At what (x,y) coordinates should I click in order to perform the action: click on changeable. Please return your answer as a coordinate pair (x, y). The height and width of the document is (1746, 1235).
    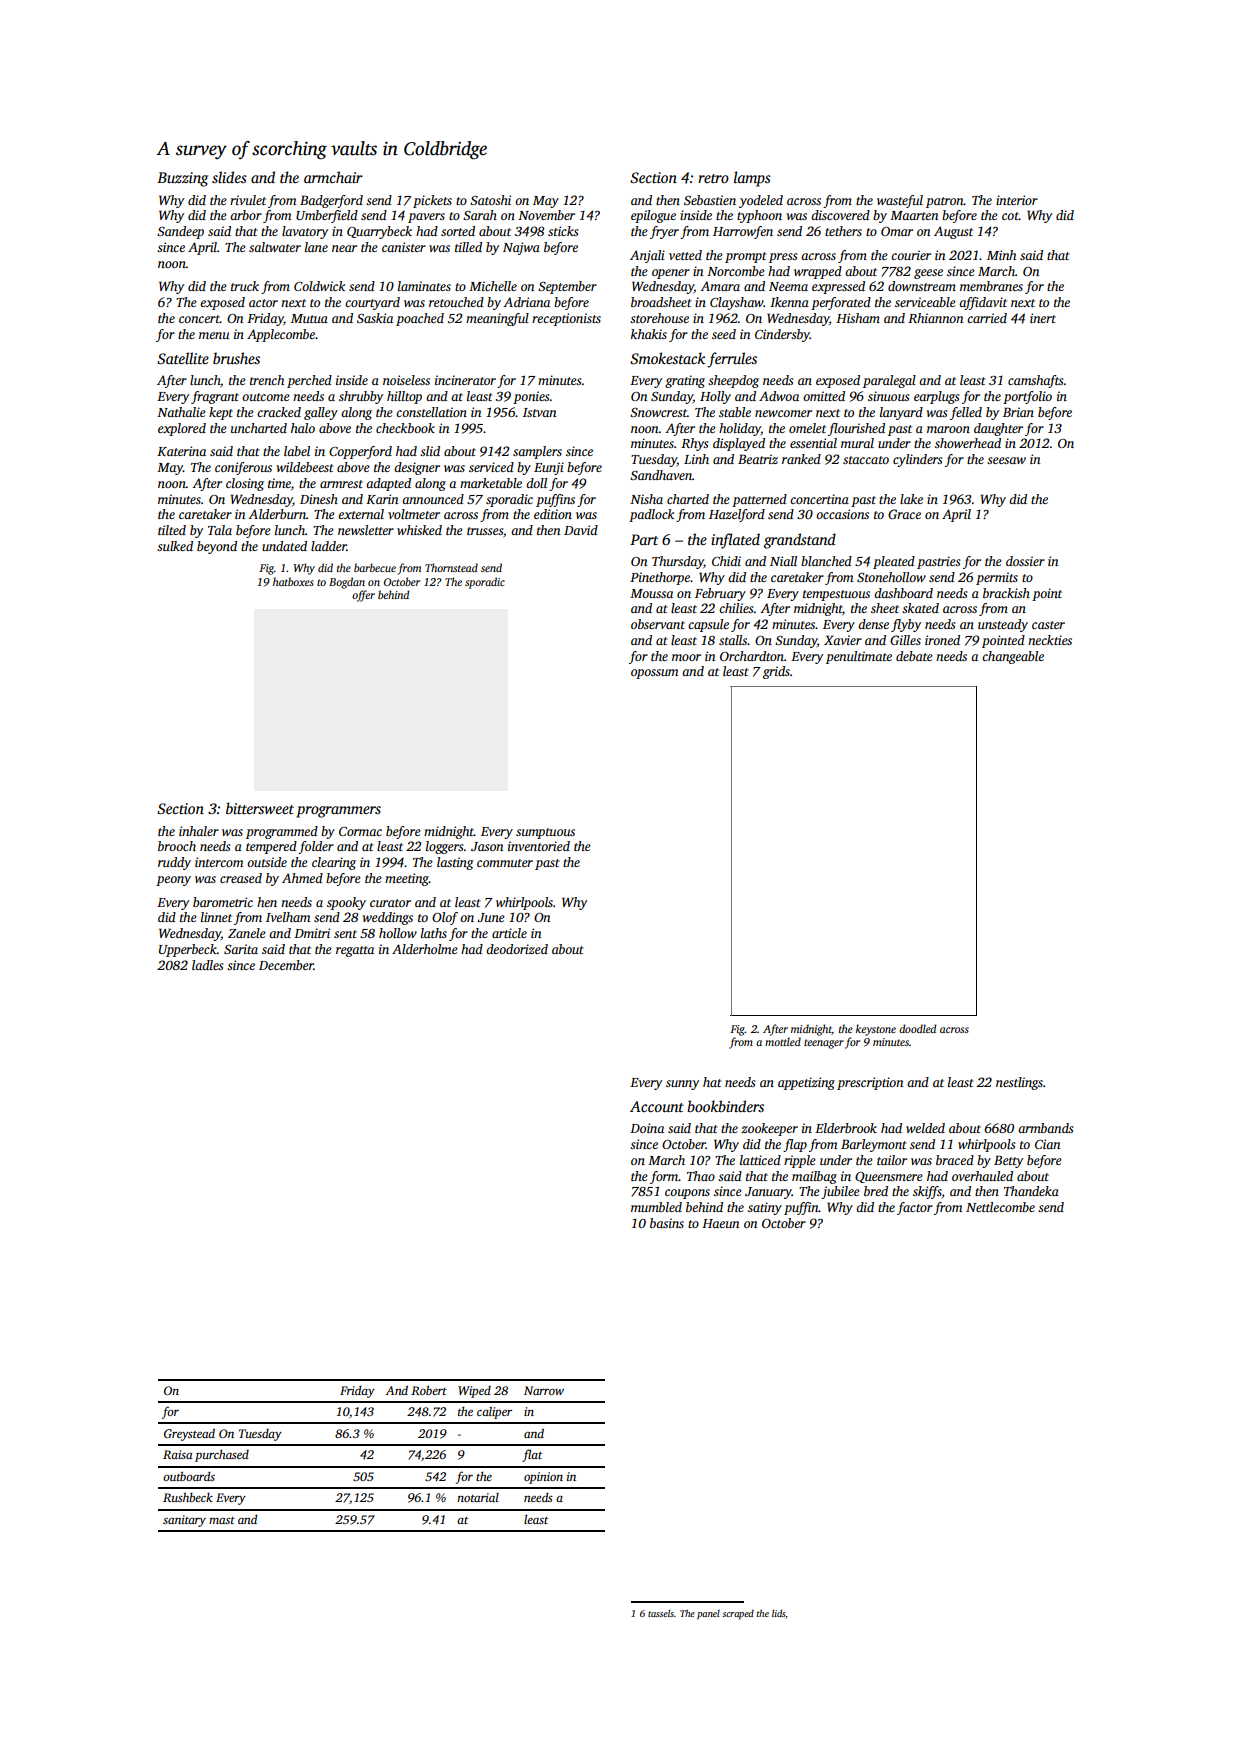
    Looking at the image, I should click on (1013, 657).
